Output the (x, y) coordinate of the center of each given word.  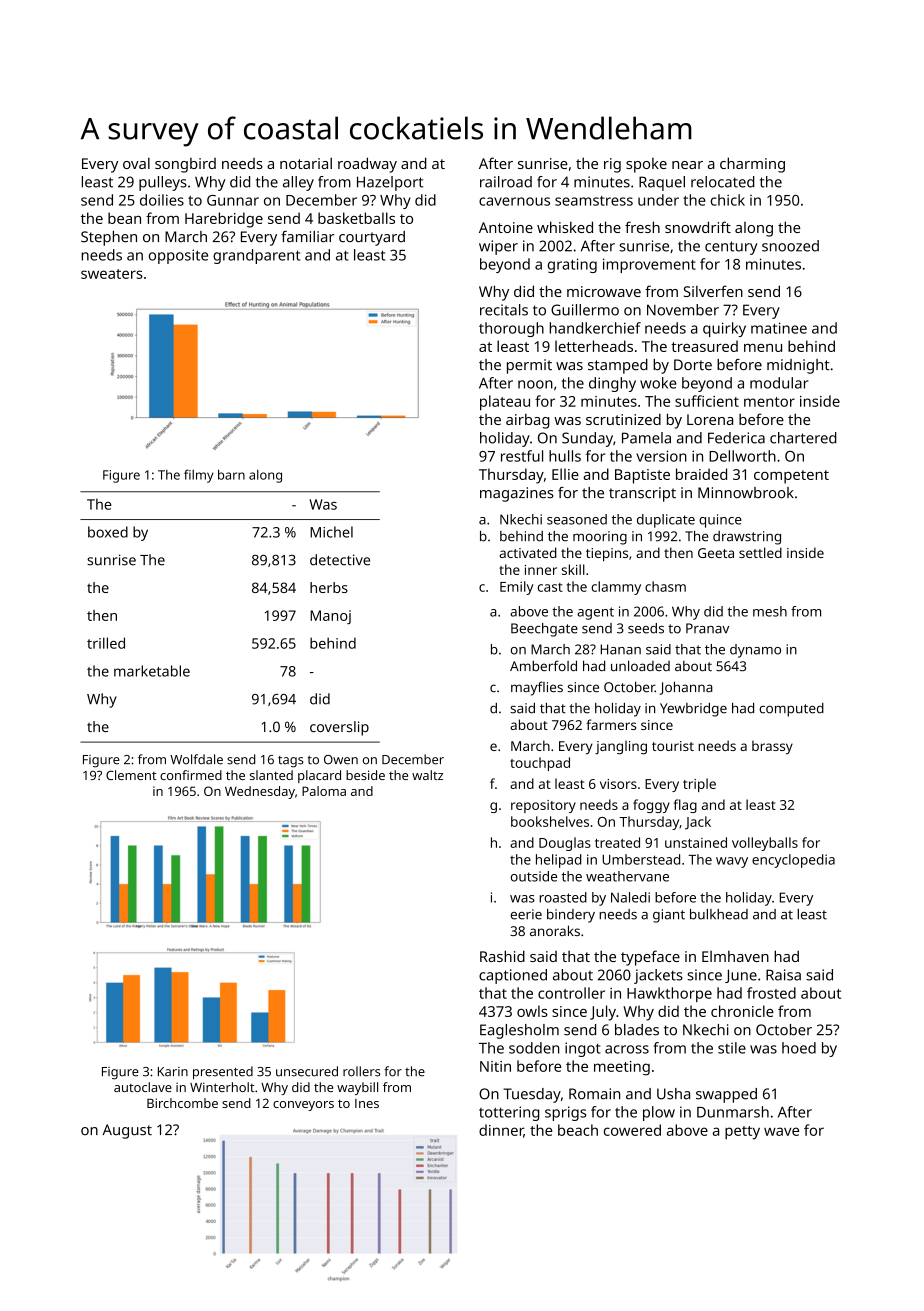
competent (791, 477)
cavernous (514, 201)
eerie (526, 914)
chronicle (742, 1011)
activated (528, 552)
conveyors (303, 1106)
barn (231, 474)
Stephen (109, 238)
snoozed (790, 246)
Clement (131, 775)
